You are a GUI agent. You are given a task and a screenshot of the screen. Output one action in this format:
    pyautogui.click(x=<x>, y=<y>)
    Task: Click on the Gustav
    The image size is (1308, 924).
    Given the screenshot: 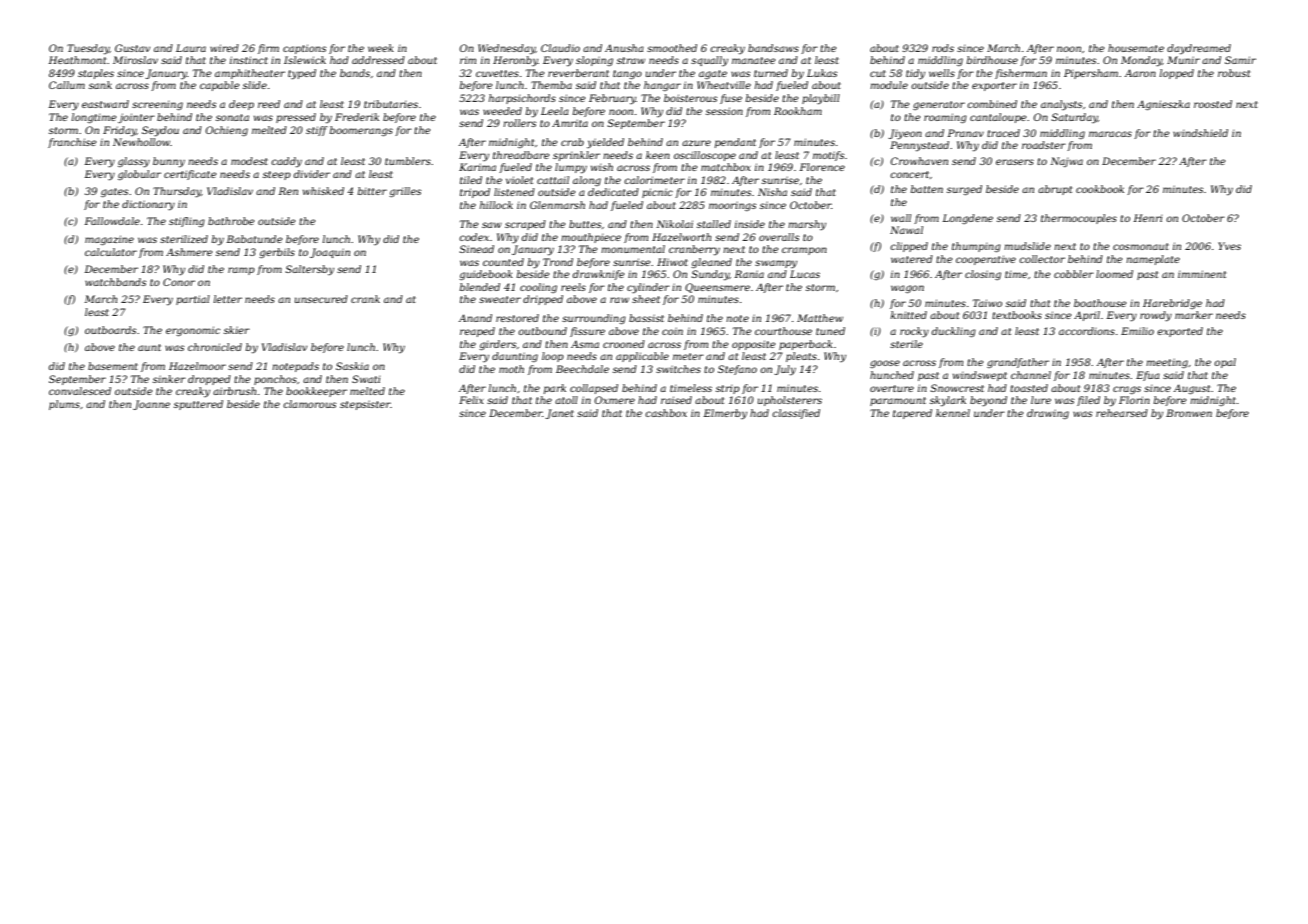 What is the action you would take?
    pyautogui.click(x=132, y=48)
